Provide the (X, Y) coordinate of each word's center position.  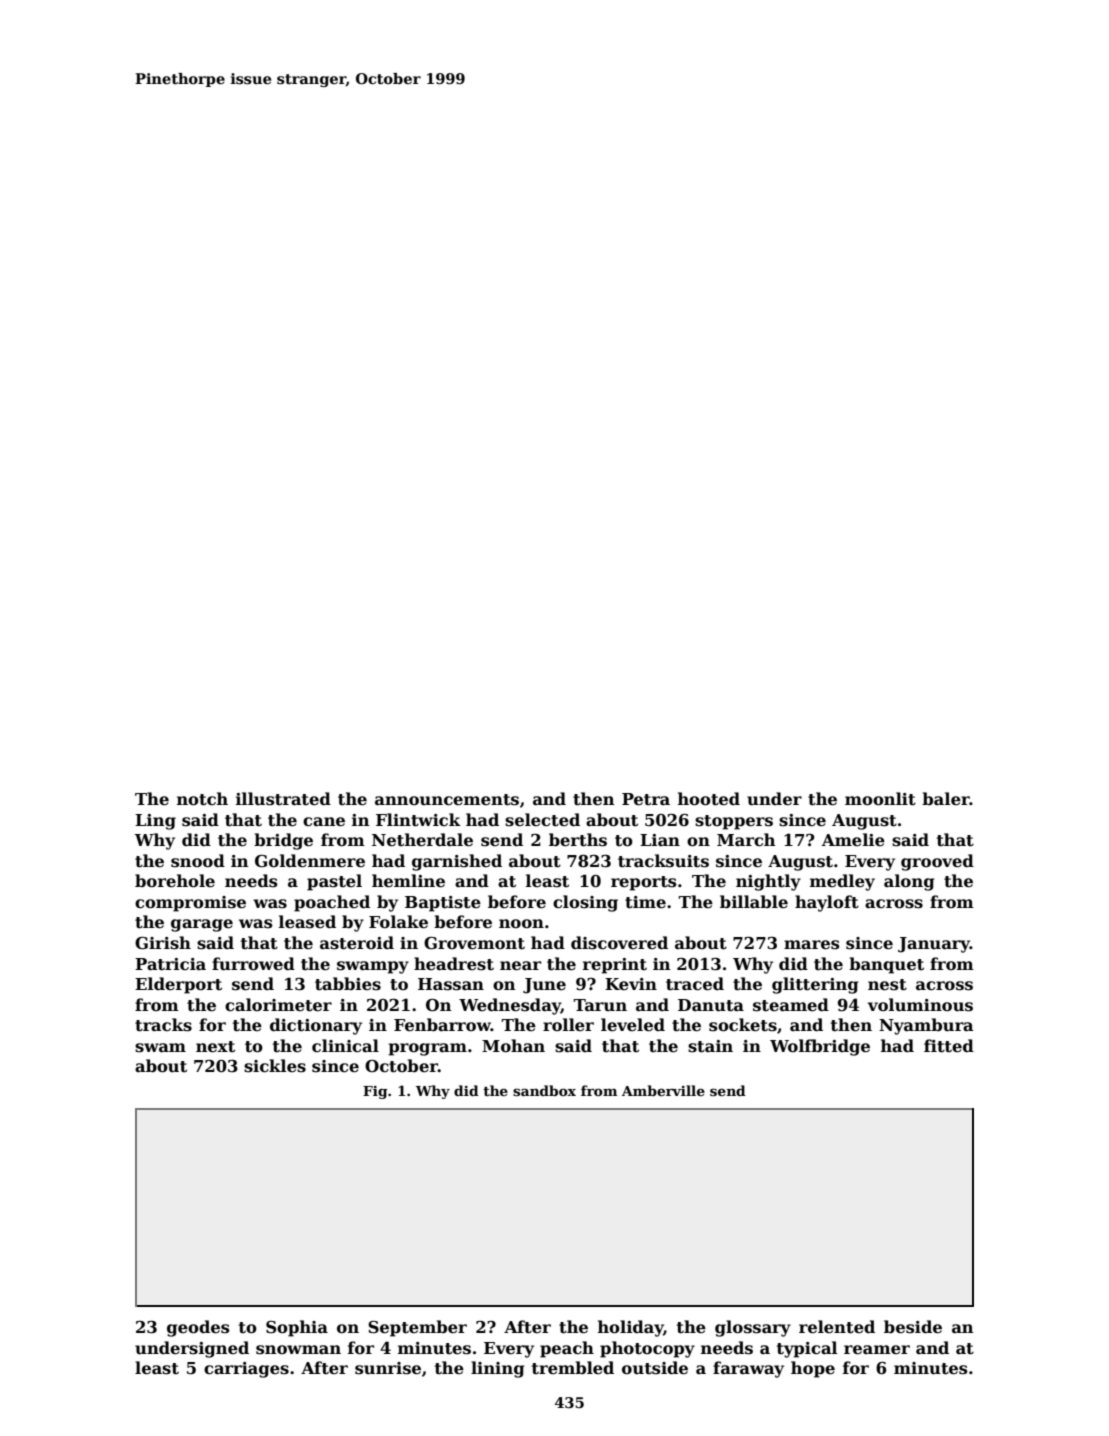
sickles (275, 1066)
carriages (246, 1370)
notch (202, 799)
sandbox (544, 1090)
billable (754, 902)
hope (813, 1369)
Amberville (663, 1090)
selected (542, 820)
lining (497, 1369)
